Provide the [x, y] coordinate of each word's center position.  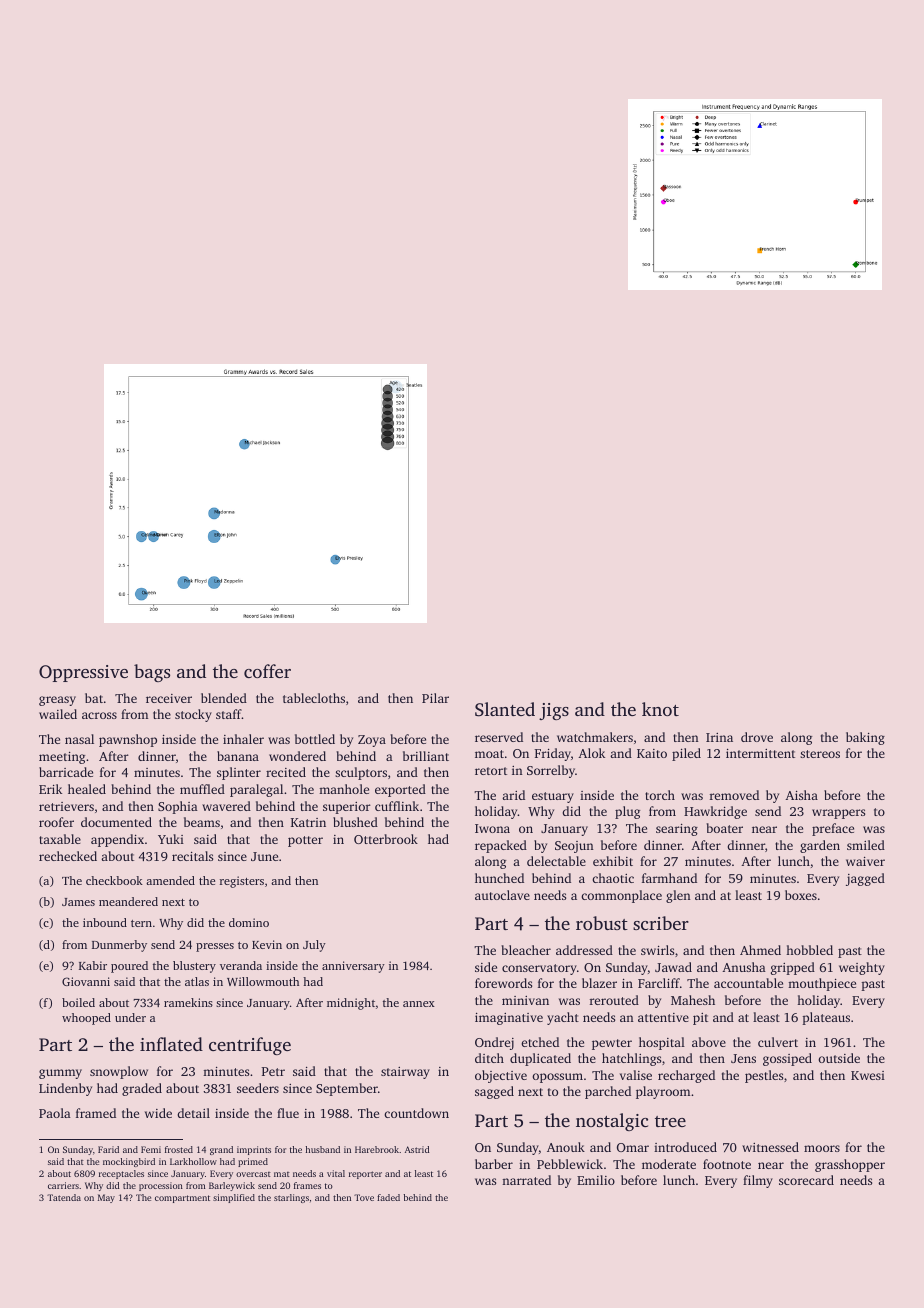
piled [686, 754]
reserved [499, 737]
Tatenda [64, 1197]
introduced [685, 1147]
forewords [503, 983]
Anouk [566, 1147]
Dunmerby [119, 946]
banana [238, 756]
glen [678, 896]
